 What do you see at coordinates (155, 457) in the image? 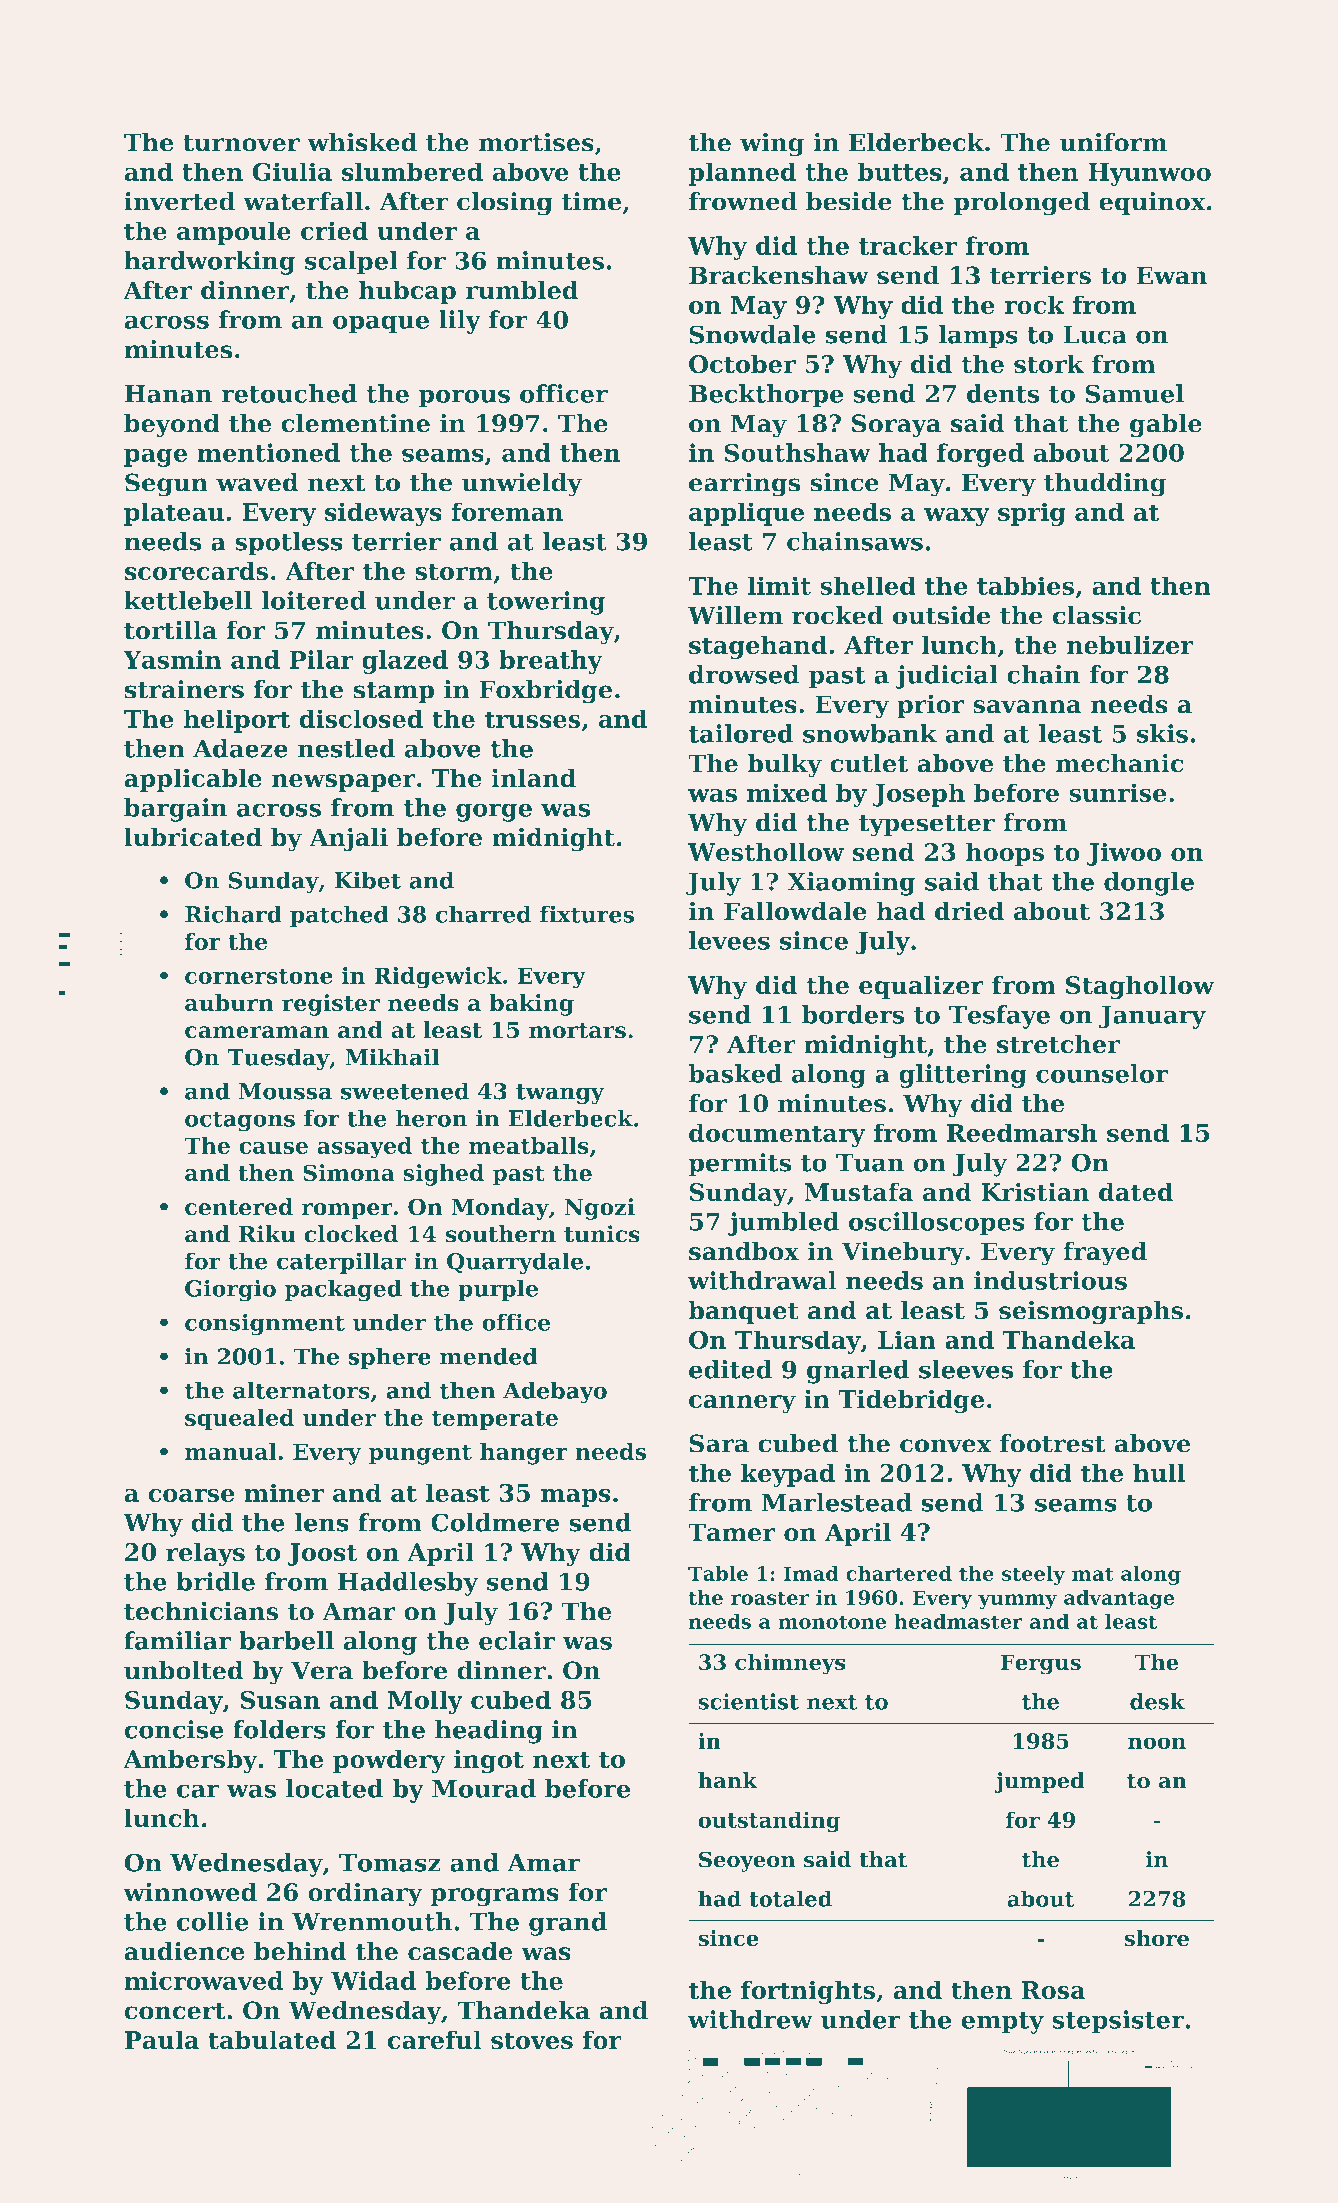
I see `page` at bounding box center [155, 457].
